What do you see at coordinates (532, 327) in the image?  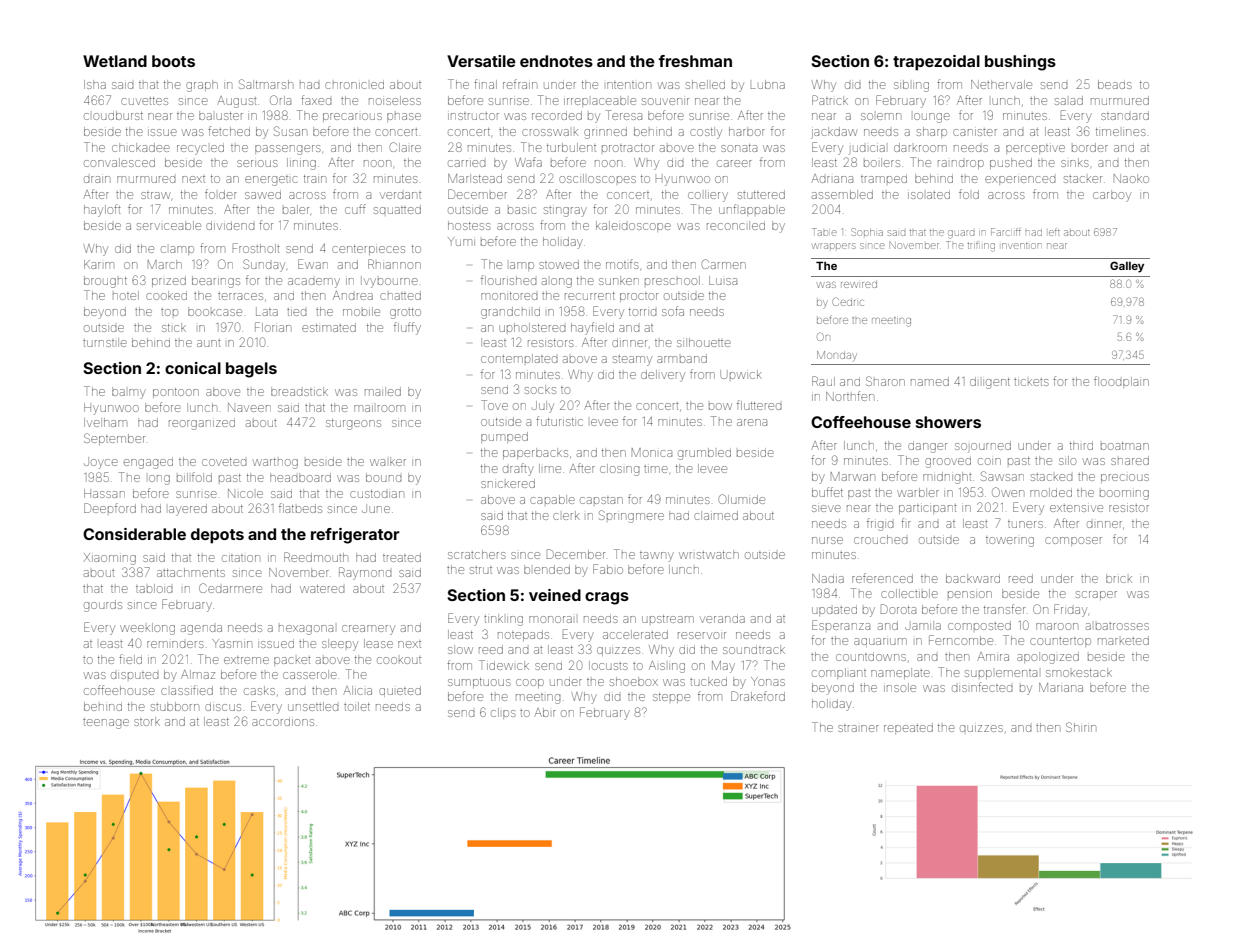 I see `upholstered` at bounding box center [532, 327].
